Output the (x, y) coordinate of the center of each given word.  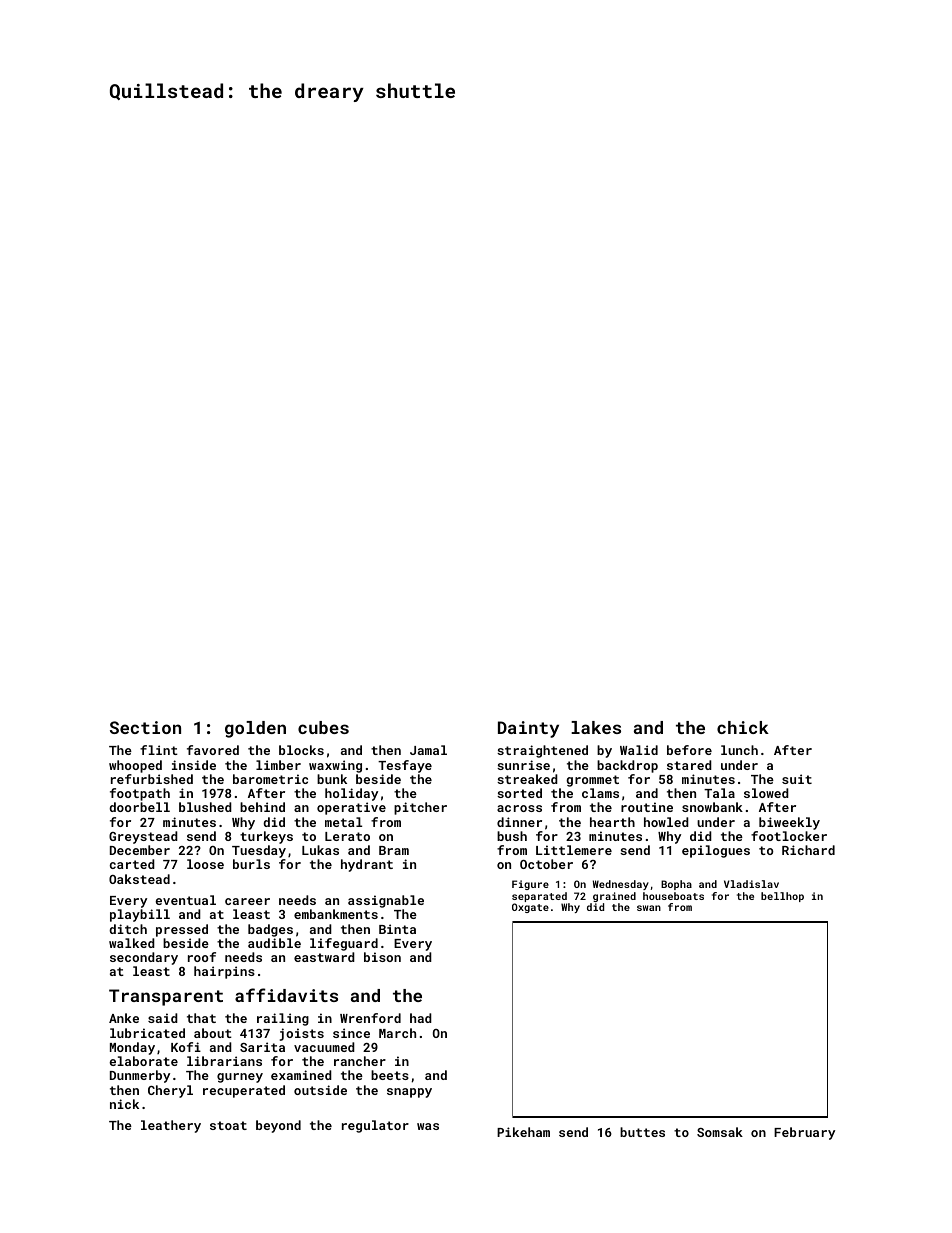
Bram (394, 850)
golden (255, 729)
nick (124, 1104)
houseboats (673, 896)
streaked (527, 779)
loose (205, 864)
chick (743, 727)
